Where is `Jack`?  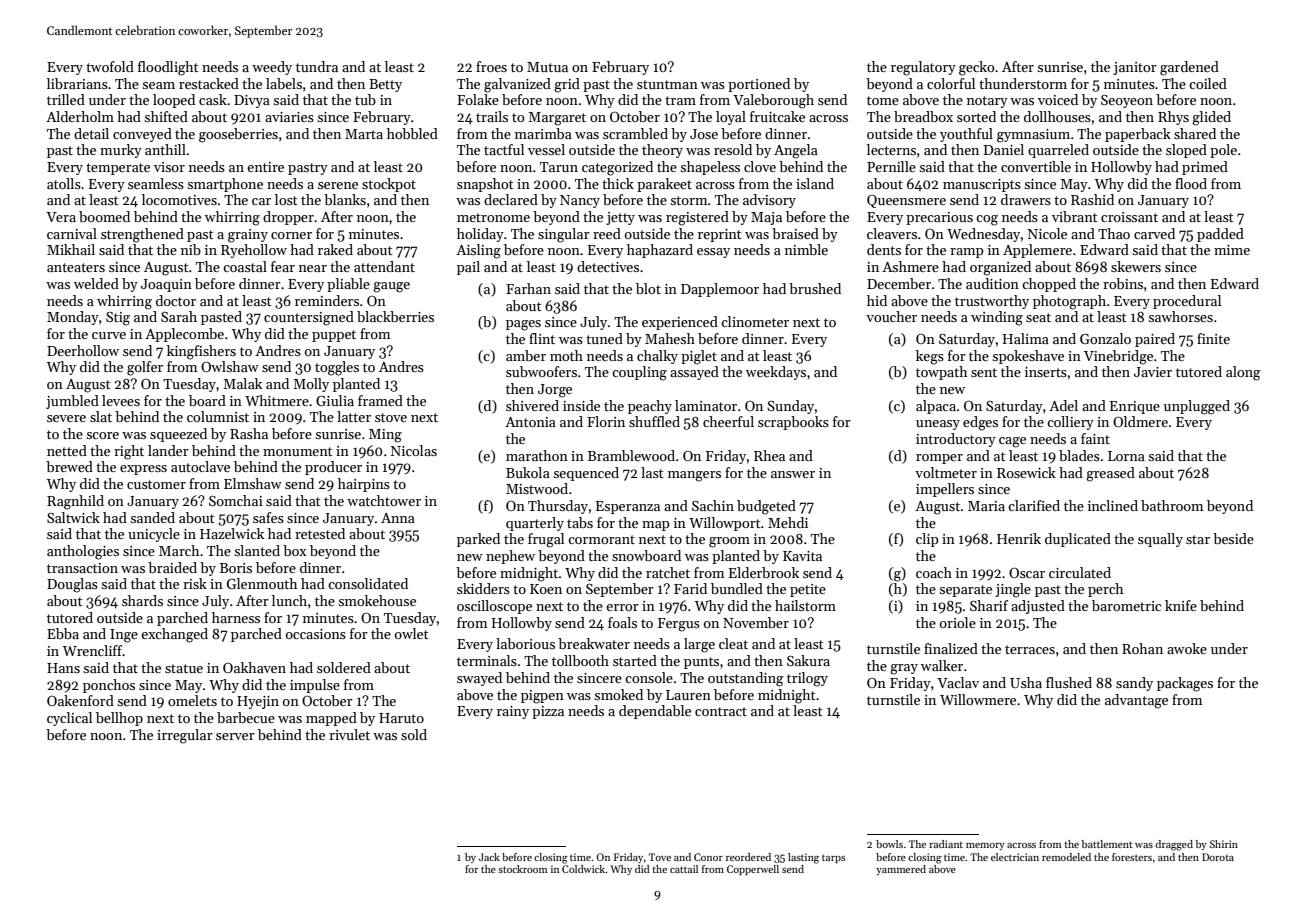
Jack is located at coordinates (489, 857).
